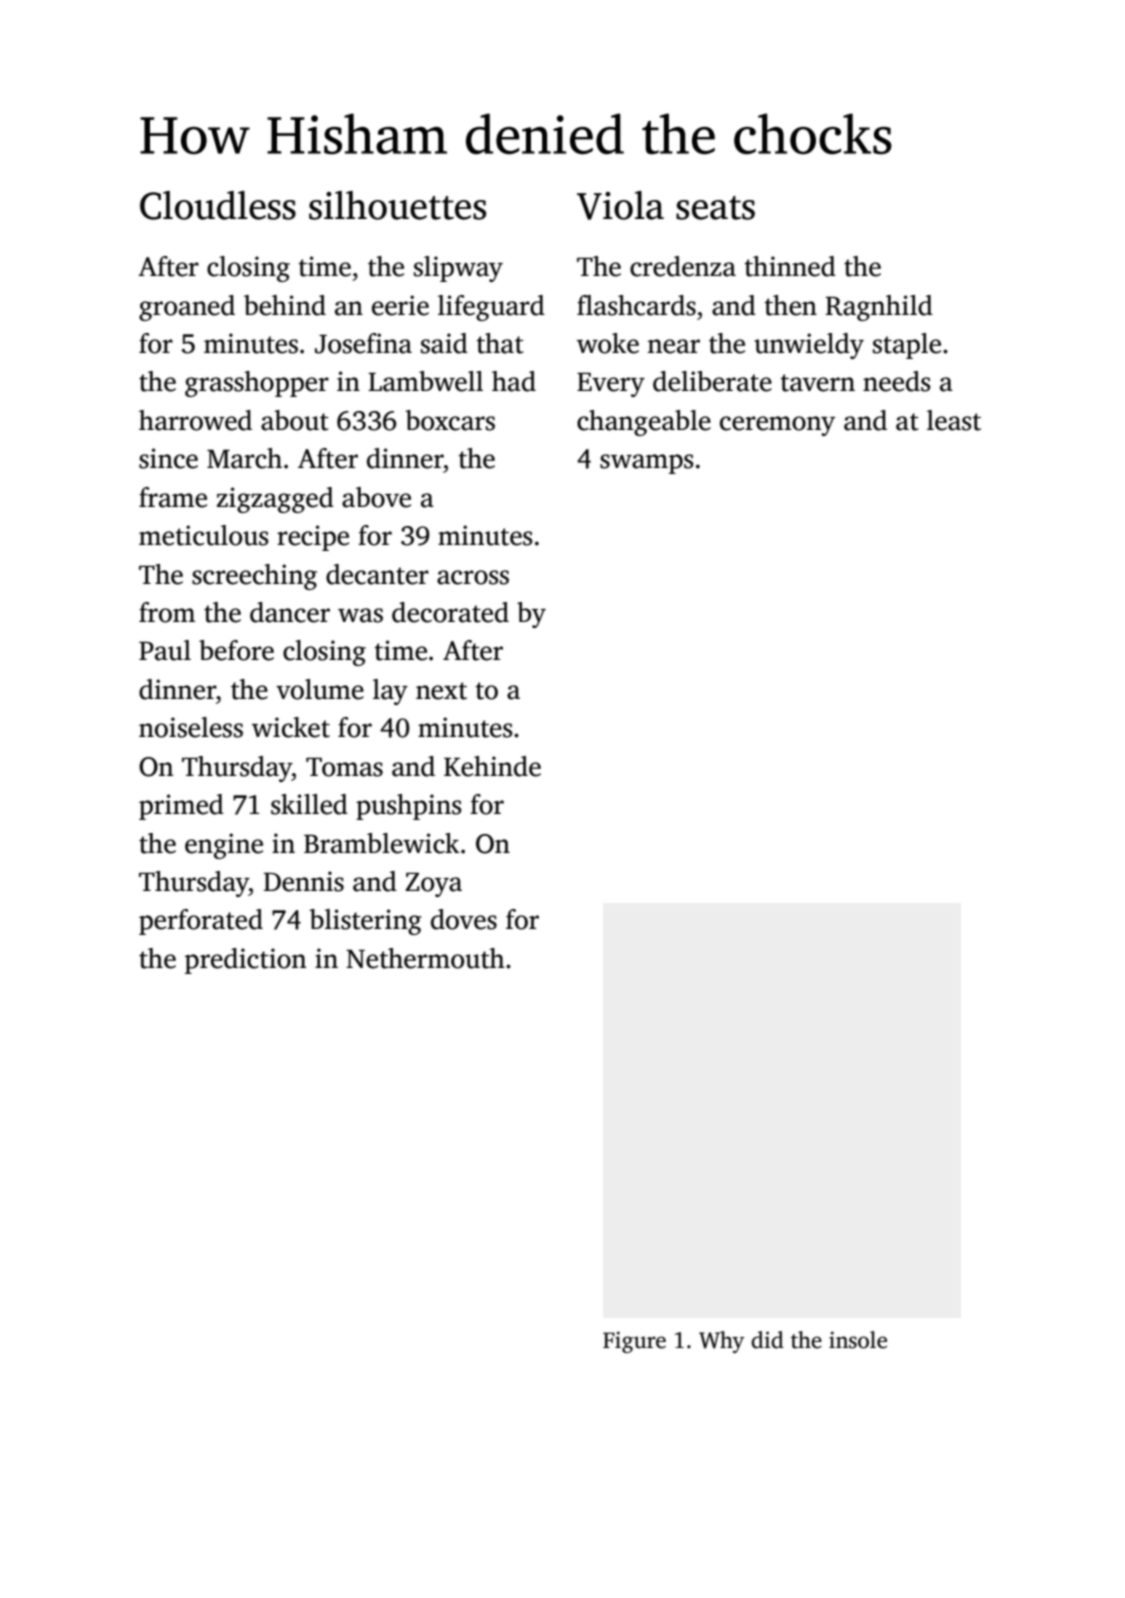 This document has height=1598, width=1125. What do you see at coordinates (397, 205) in the document?
I see `silhouettes` at bounding box center [397, 205].
